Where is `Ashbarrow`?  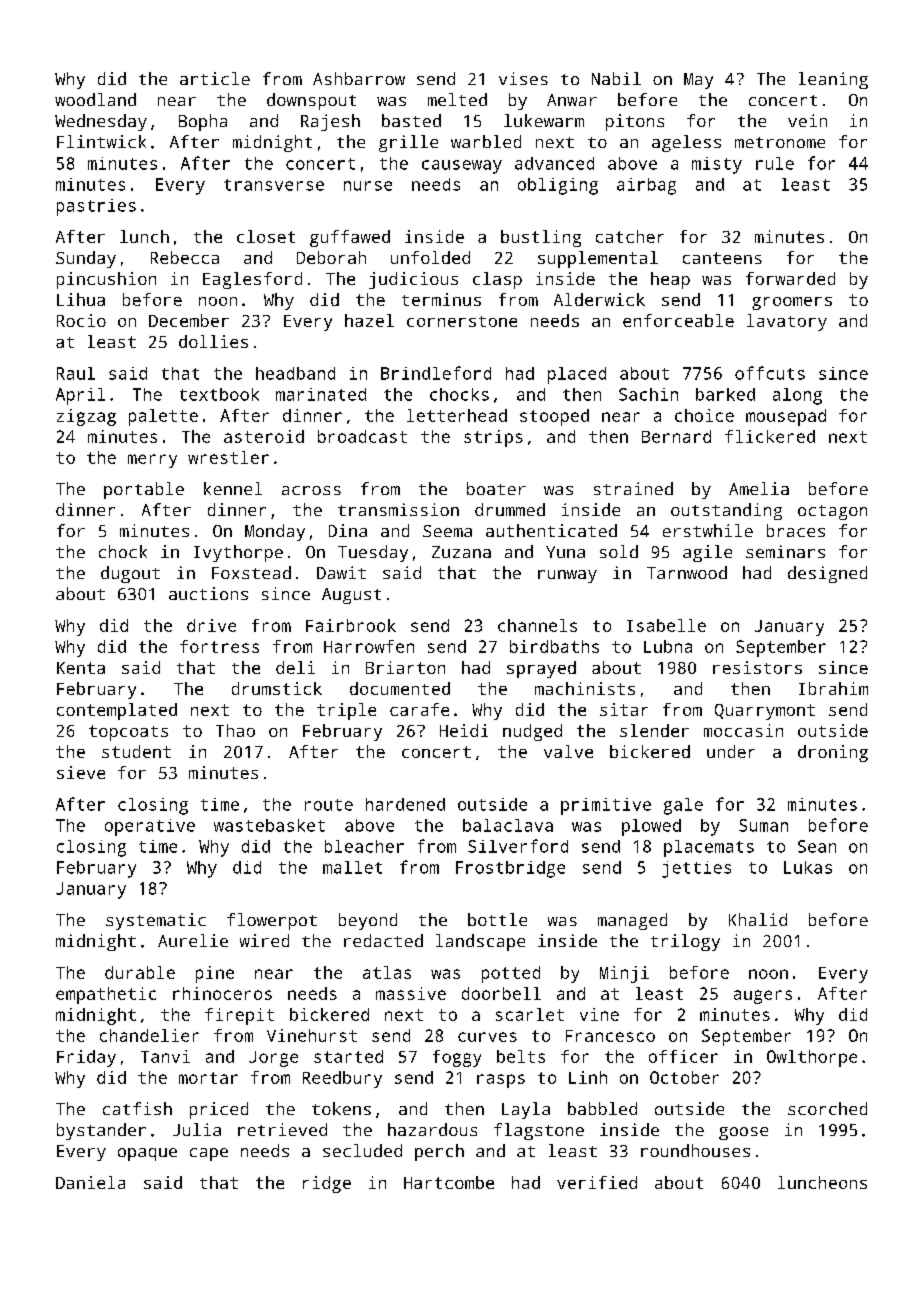 Ashbarrow is located at coordinates (359, 78).
